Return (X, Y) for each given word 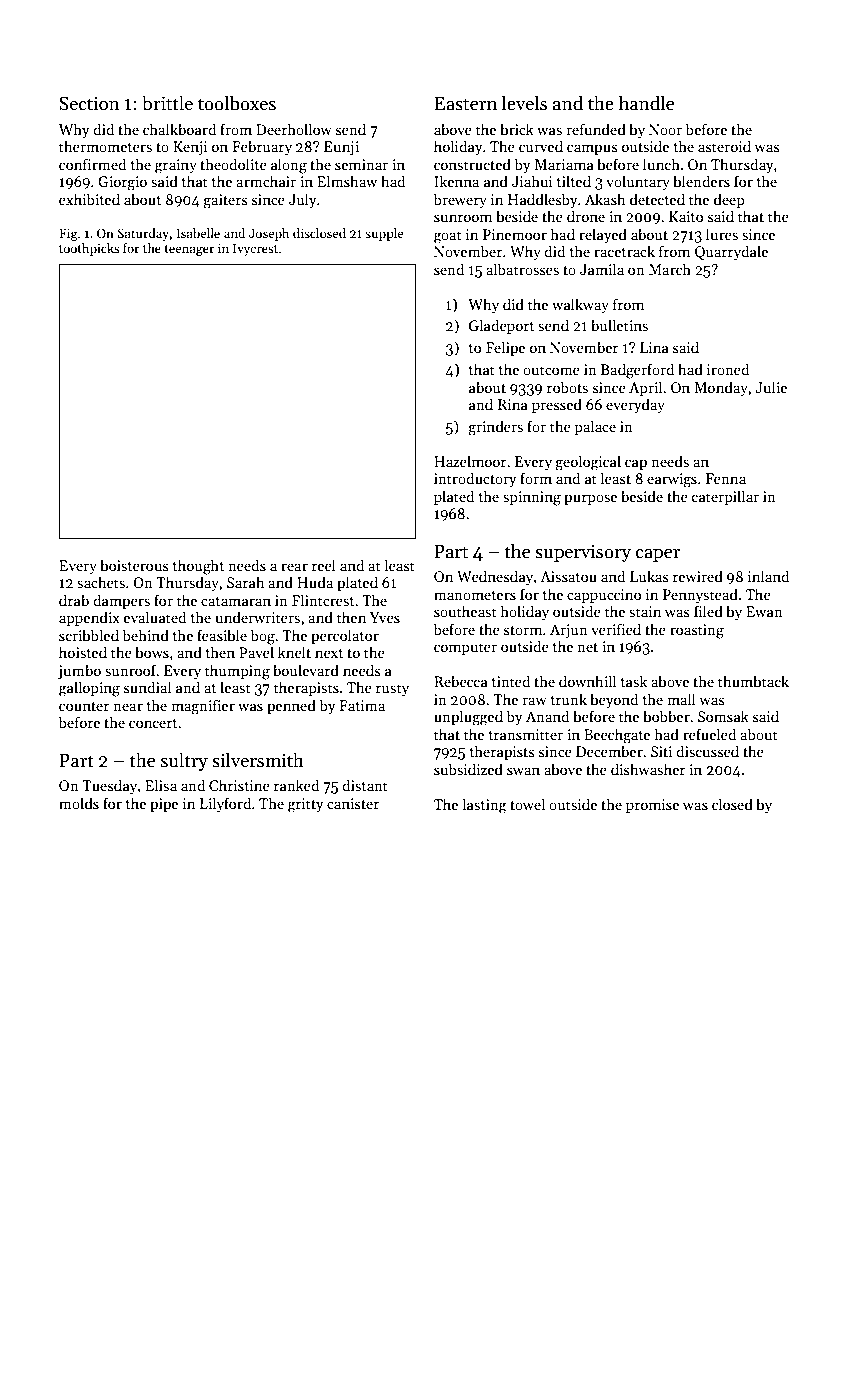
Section (89, 103)
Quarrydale (731, 252)
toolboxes (237, 103)
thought (198, 567)
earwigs (672, 480)
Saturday (143, 234)
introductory (475, 479)
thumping (237, 672)
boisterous (134, 565)
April (645, 388)
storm (523, 630)
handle (646, 103)
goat (448, 237)
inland (768, 576)
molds (79, 803)
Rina (513, 404)
